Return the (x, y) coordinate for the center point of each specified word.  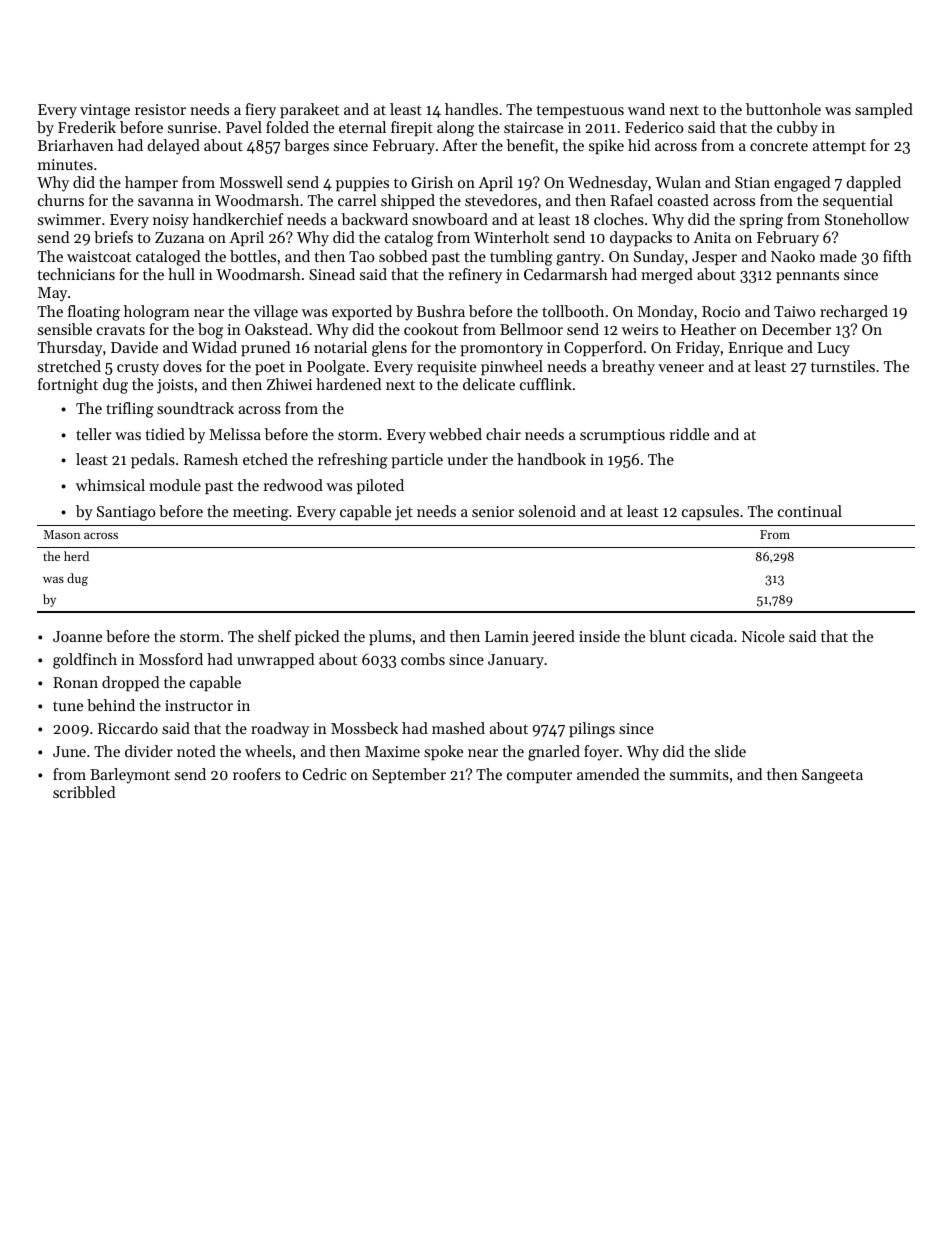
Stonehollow (867, 219)
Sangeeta (832, 776)
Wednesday (608, 184)
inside (599, 636)
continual (810, 511)
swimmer (69, 219)
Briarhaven (76, 145)
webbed (455, 434)
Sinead (332, 274)
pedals (153, 460)
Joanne (77, 636)
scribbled (84, 792)
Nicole (763, 636)
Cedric (325, 774)
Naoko (793, 256)
